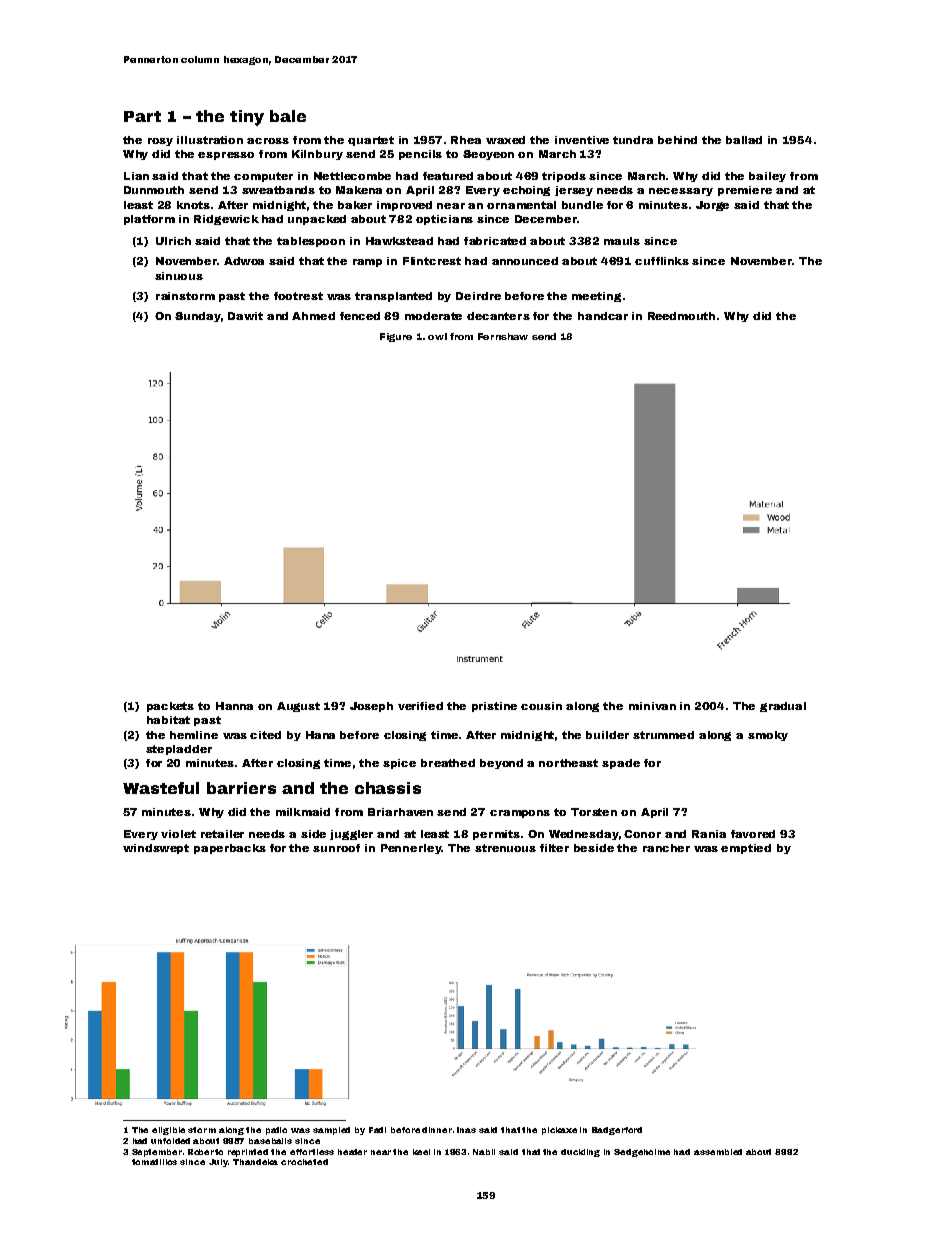  I want to click on Reedmouth, so click(681, 316).
